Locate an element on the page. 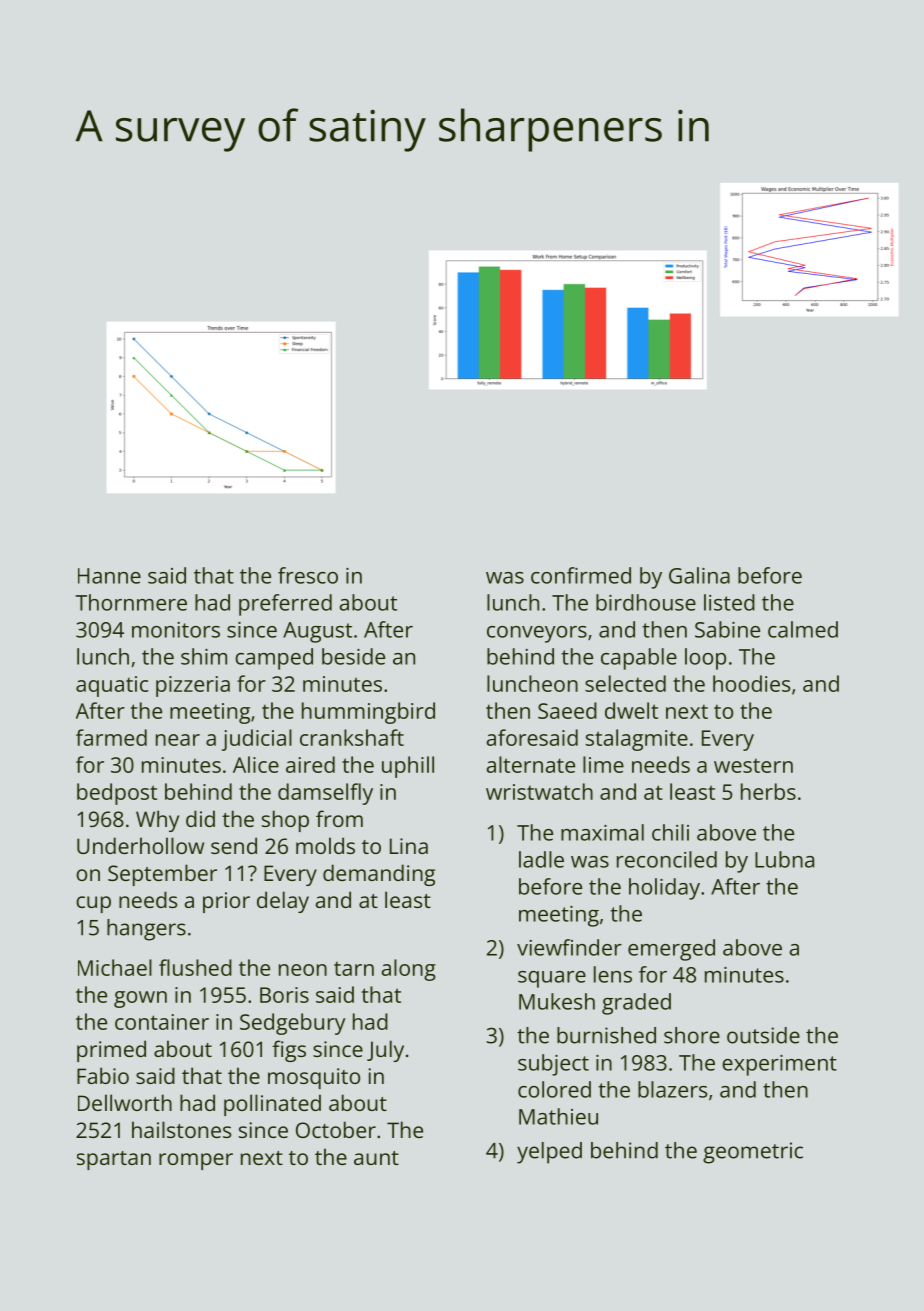 The height and width of the image is (1311, 924). blazers is located at coordinates (672, 1089).
